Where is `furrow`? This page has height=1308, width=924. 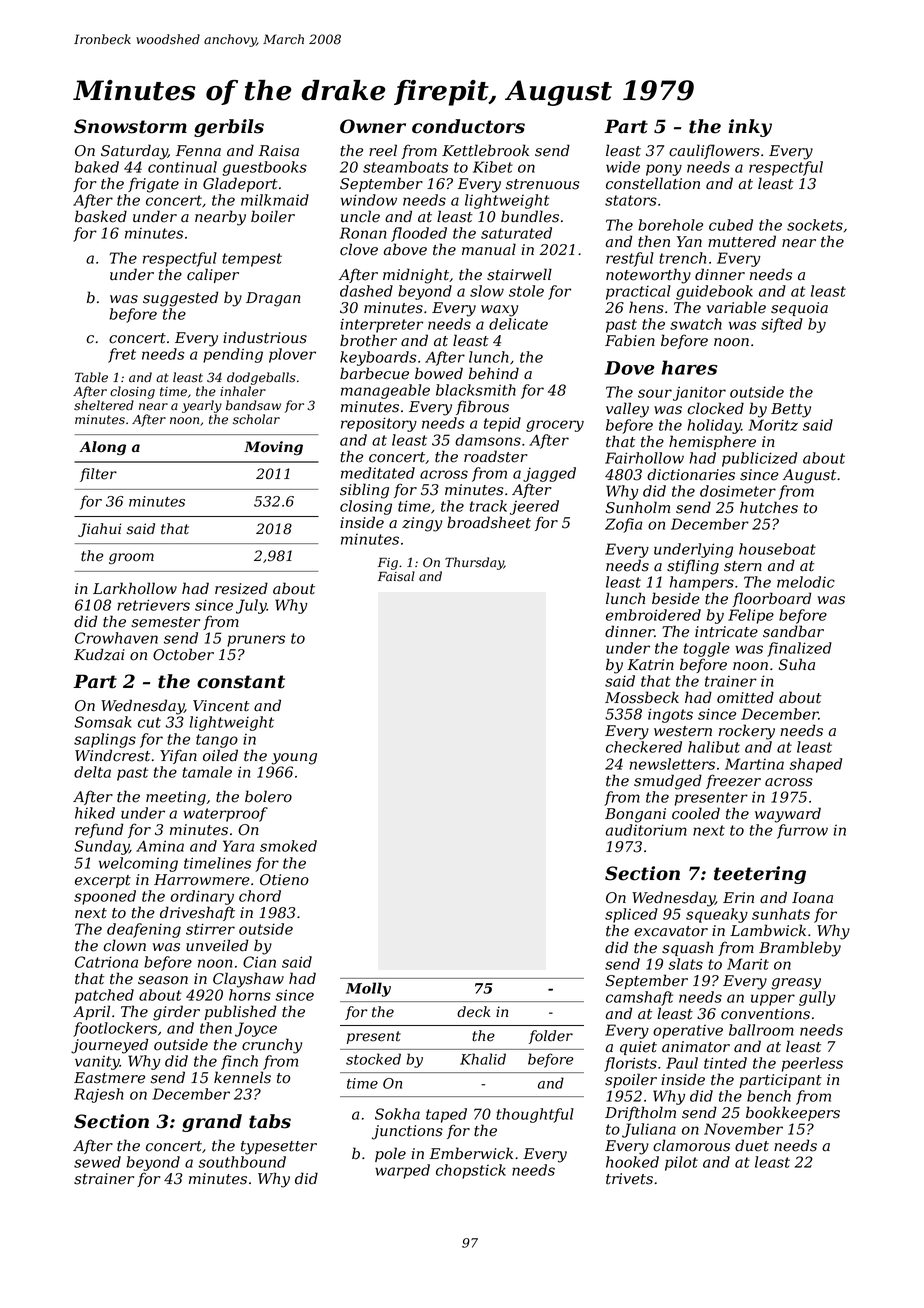 furrow is located at coordinates (802, 831).
